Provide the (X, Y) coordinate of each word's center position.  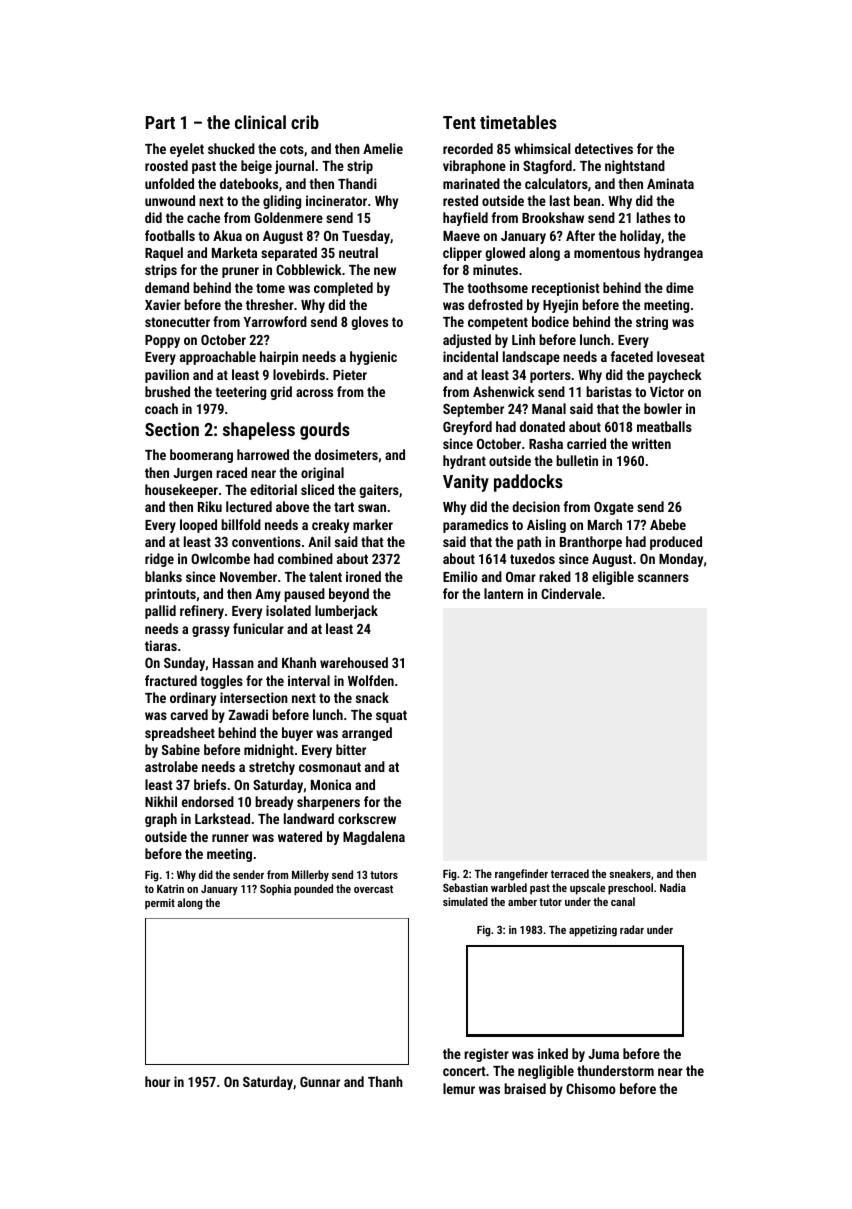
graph (161, 820)
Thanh (385, 1081)
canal (623, 901)
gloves (369, 323)
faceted (632, 356)
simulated (465, 901)
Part (160, 122)
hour (157, 1081)
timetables (518, 122)
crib (305, 122)
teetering (240, 393)
